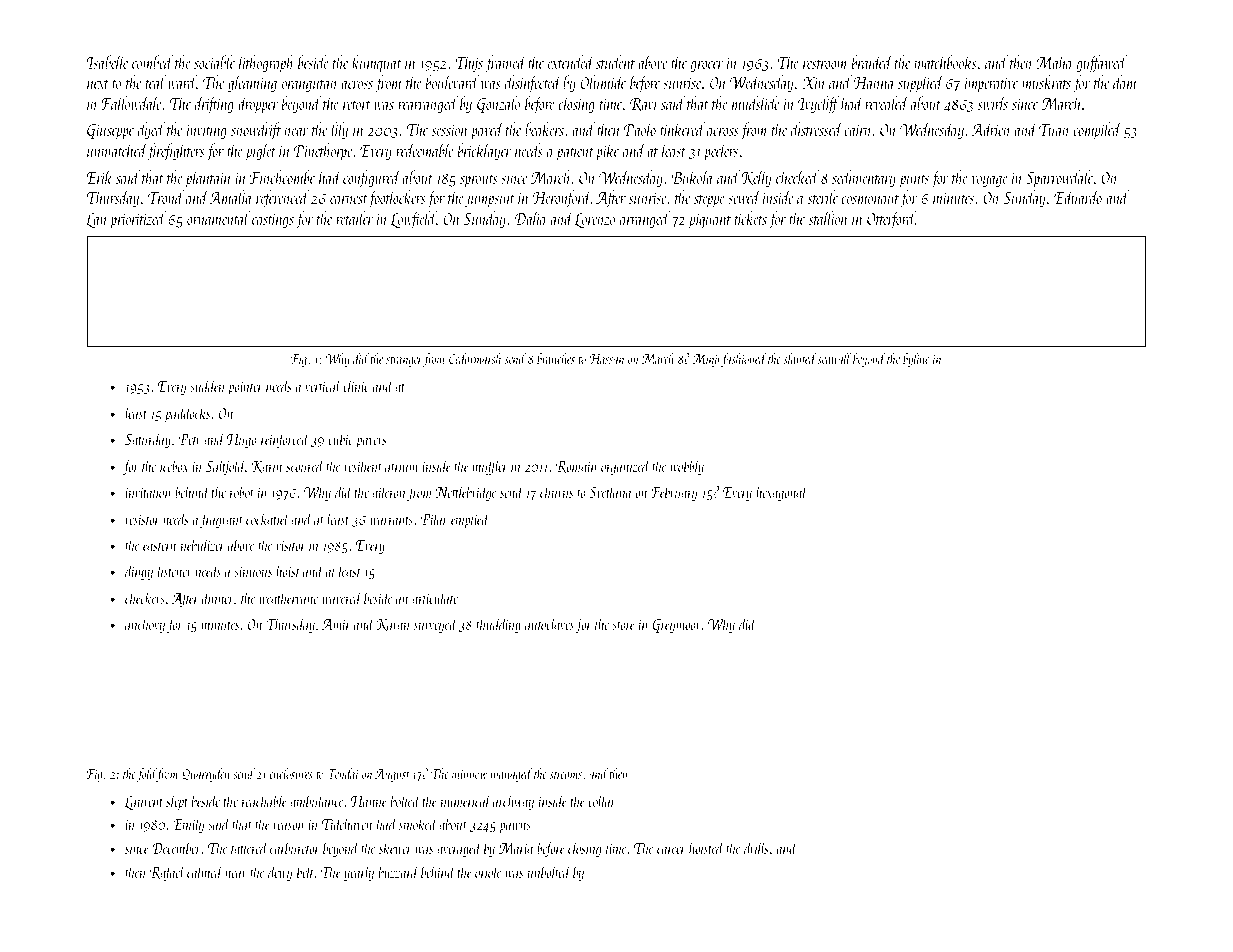 Image resolution: width=1233 pixels, height=952 pixels. Describe the element at coordinates (744, 360) in the document. I see `fashioned` at that location.
